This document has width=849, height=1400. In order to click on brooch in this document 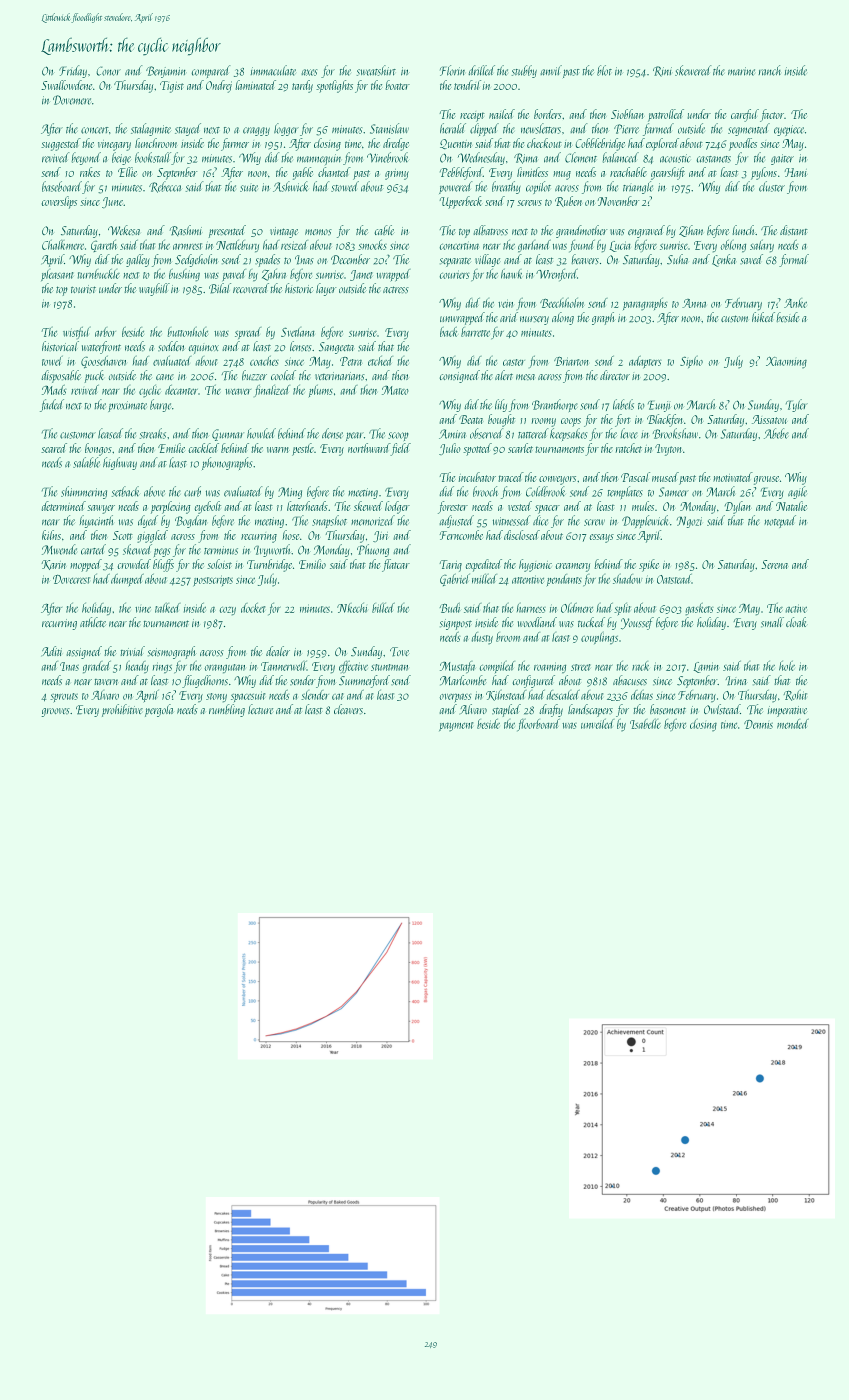, I will do `click(485, 491)`.
